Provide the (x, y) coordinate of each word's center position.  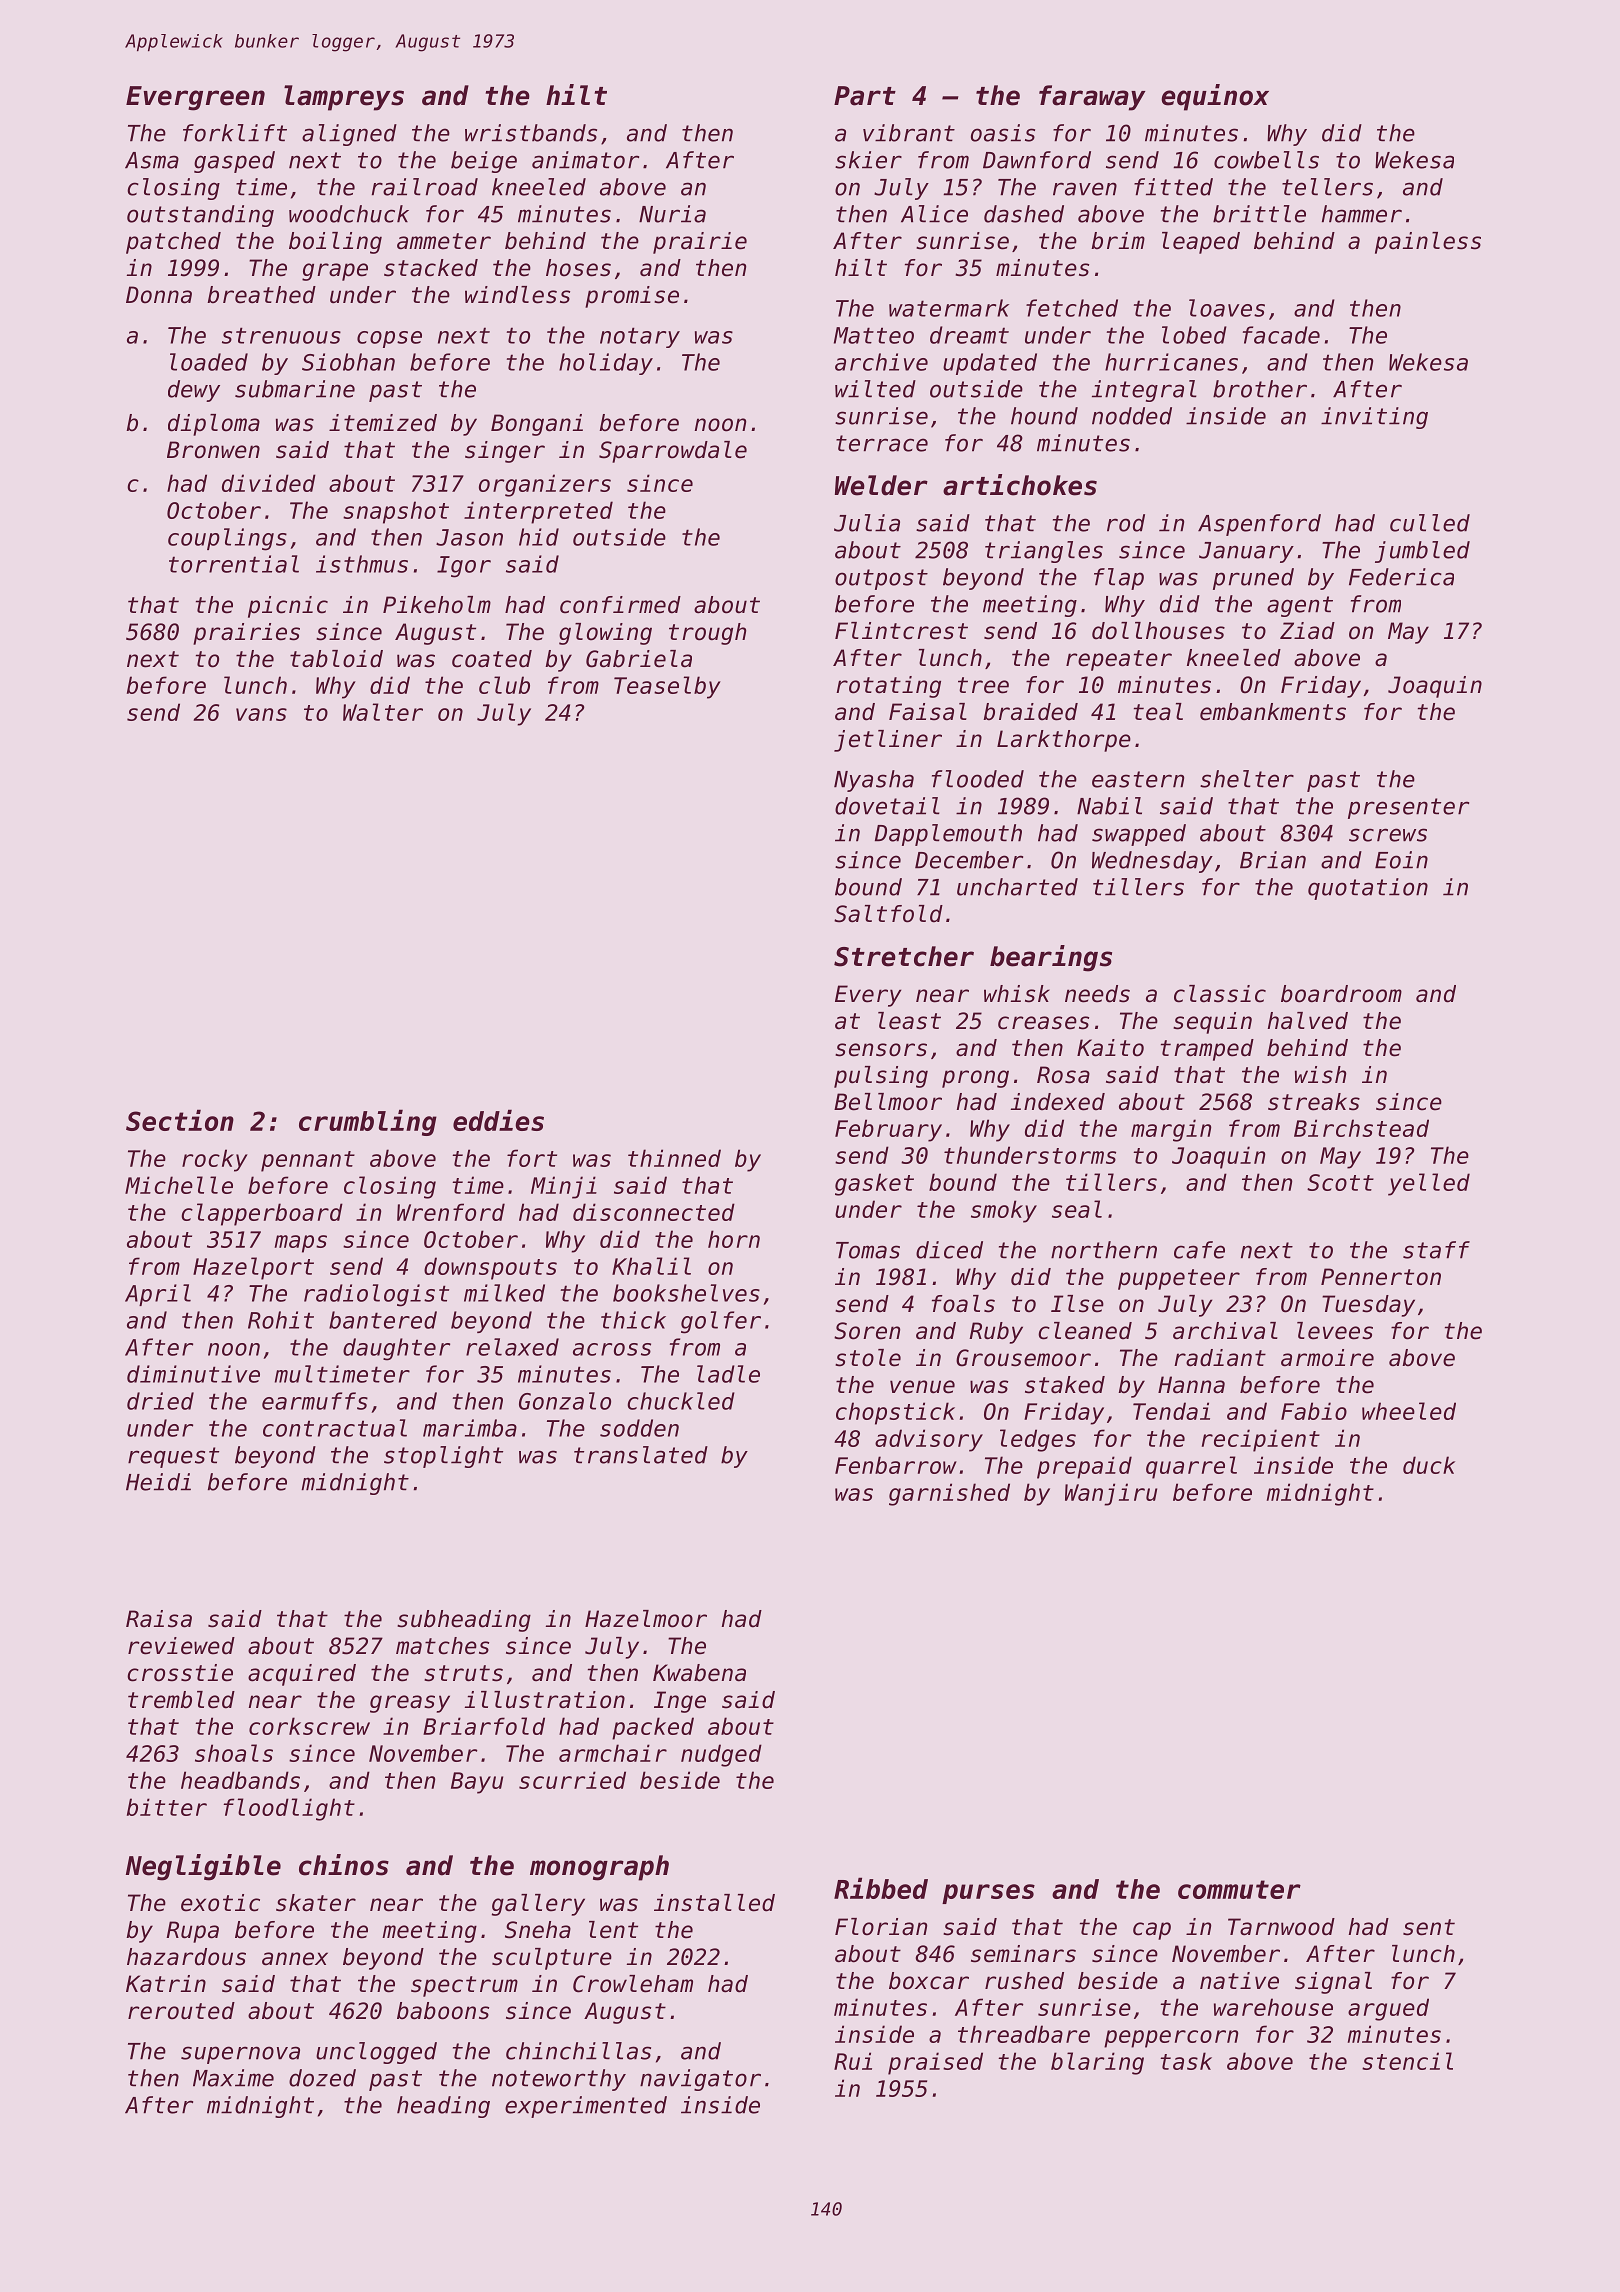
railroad (425, 187)
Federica (1401, 577)
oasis (1003, 133)
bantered (383, 1320)
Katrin (166, 1984)
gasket (874, 1184)
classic (1220, 994)
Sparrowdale (673, 452)
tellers (1327, 187)
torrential (234, 564)
